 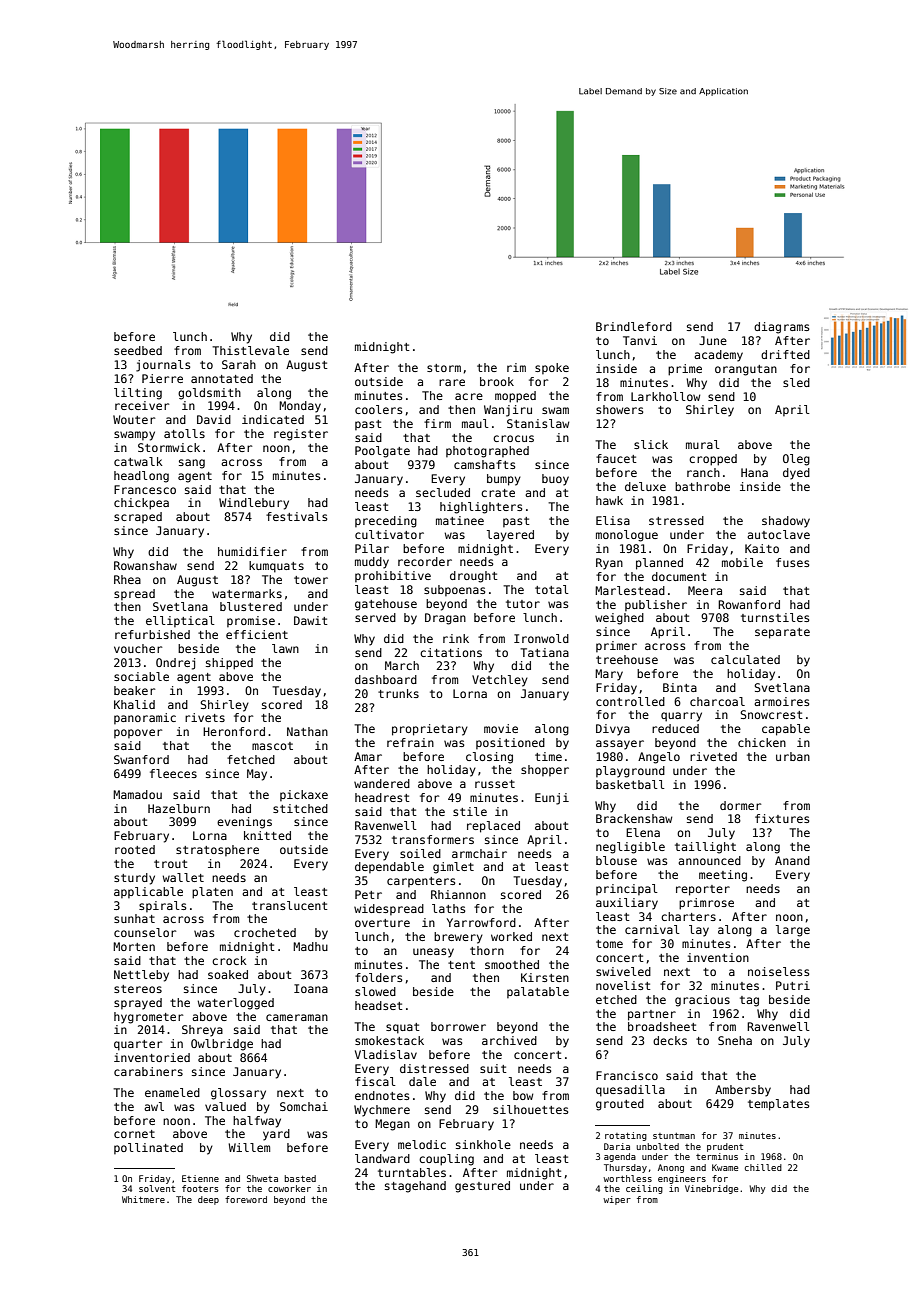 What do you see at coordinates (382, 797) in the document?
I see `headrest` at bounding box center [382, 797].
